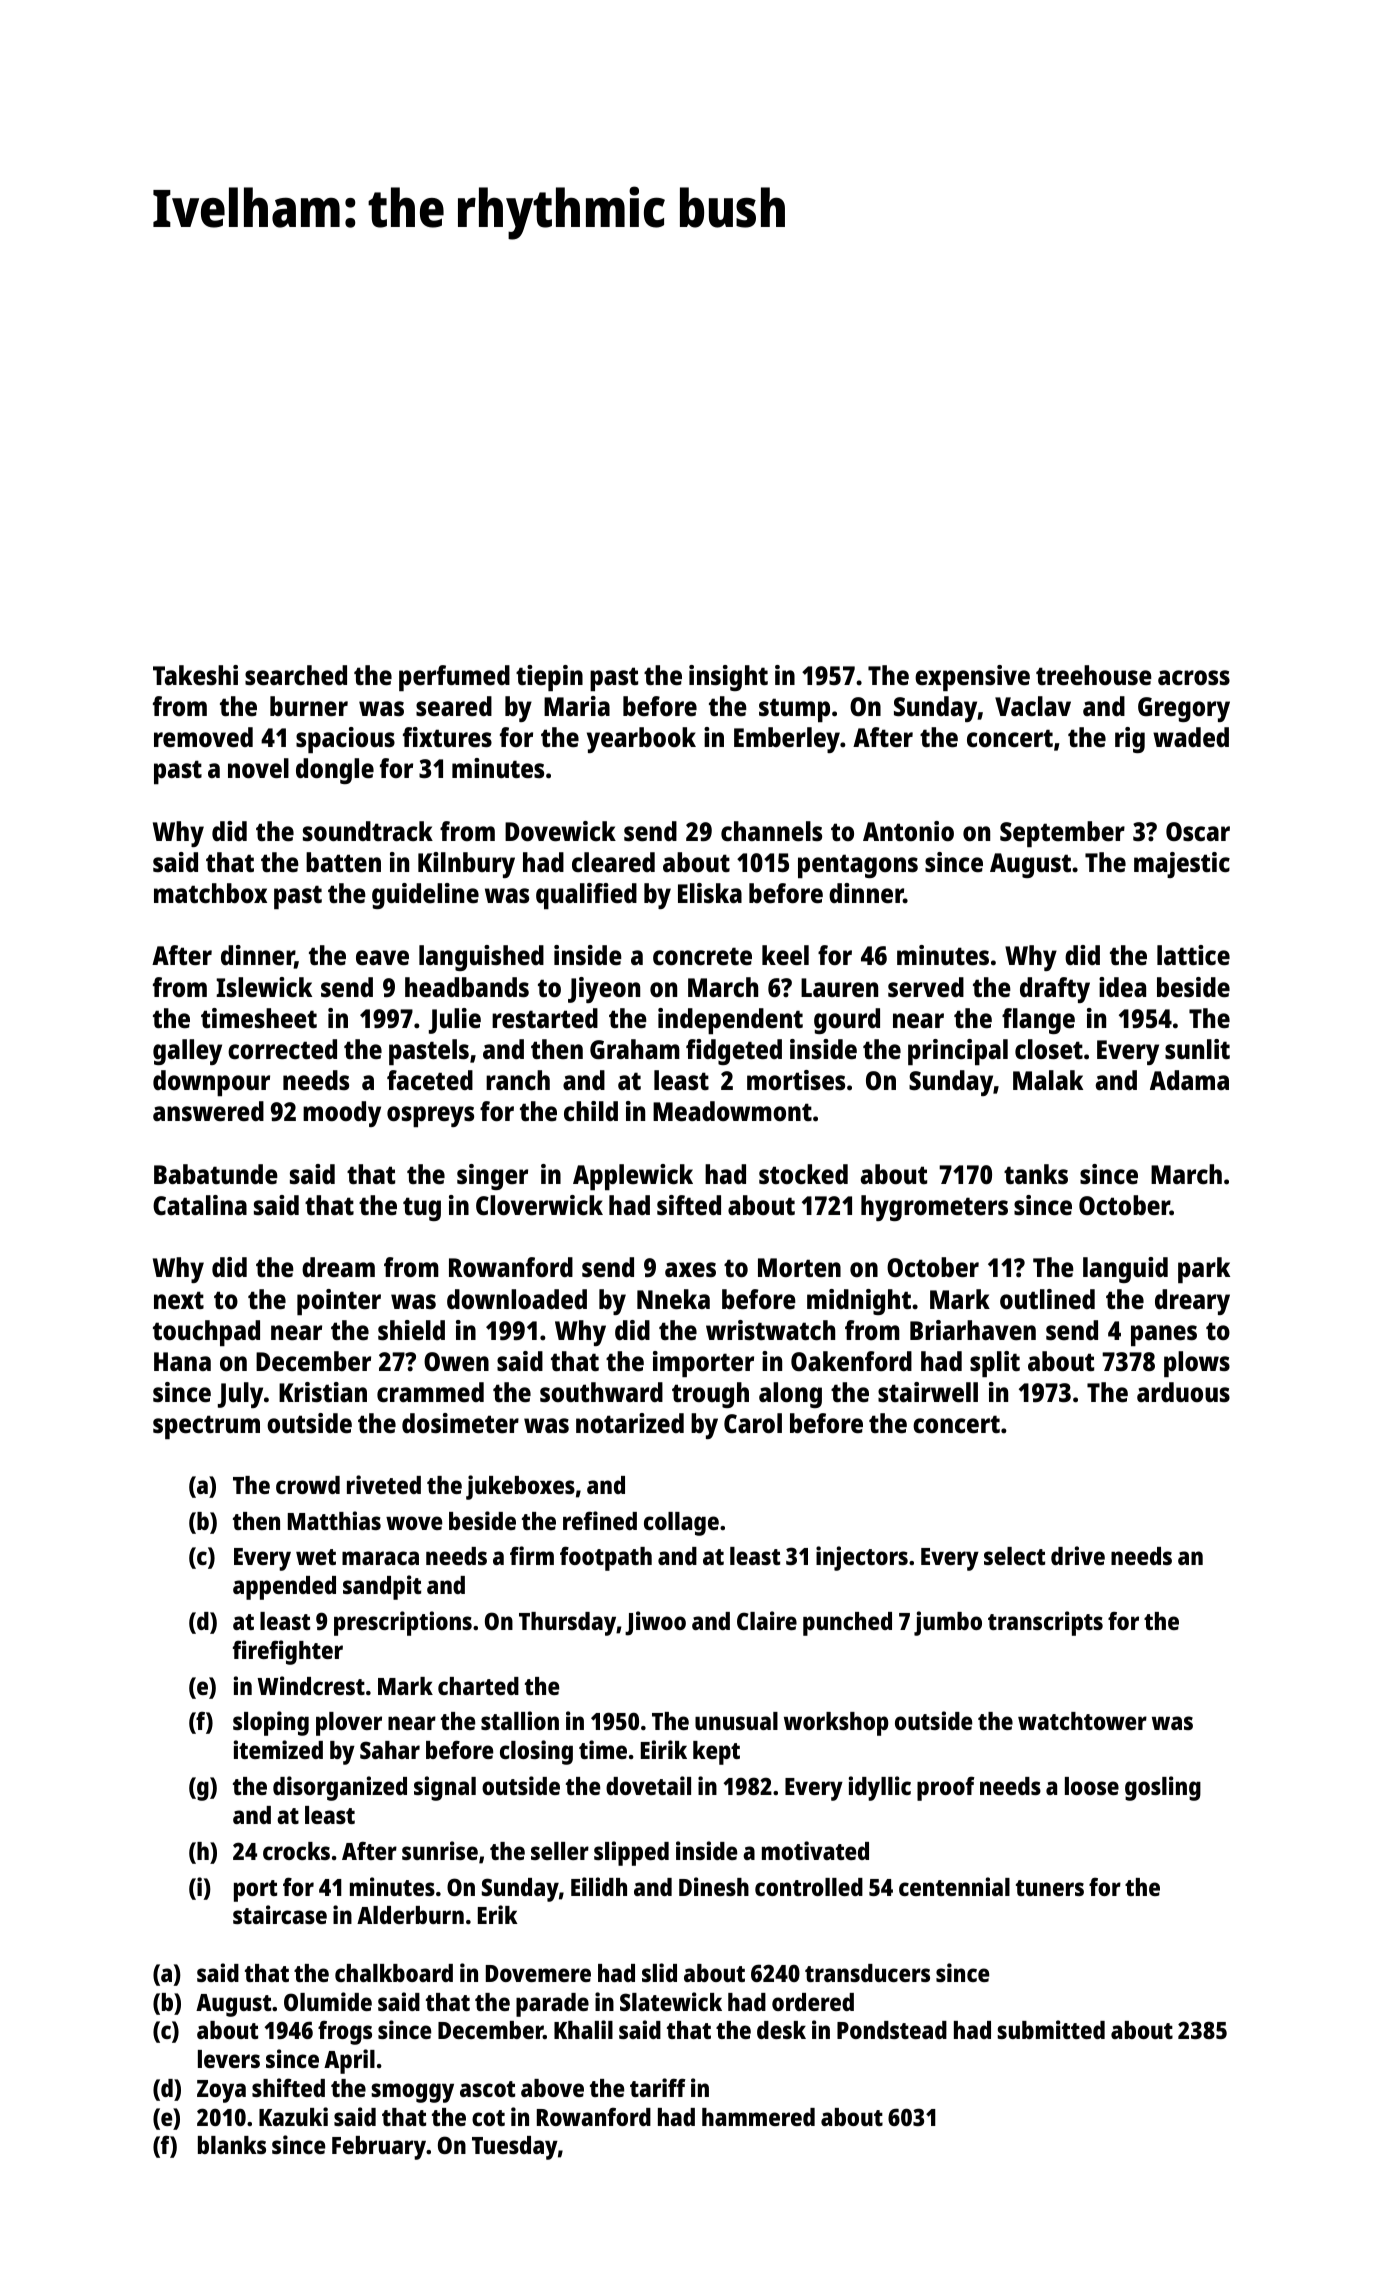  What do you see at coordinates (1047, 1299) in the screenshot?
I see `outlined` at bounding box center [1047, 1299].
